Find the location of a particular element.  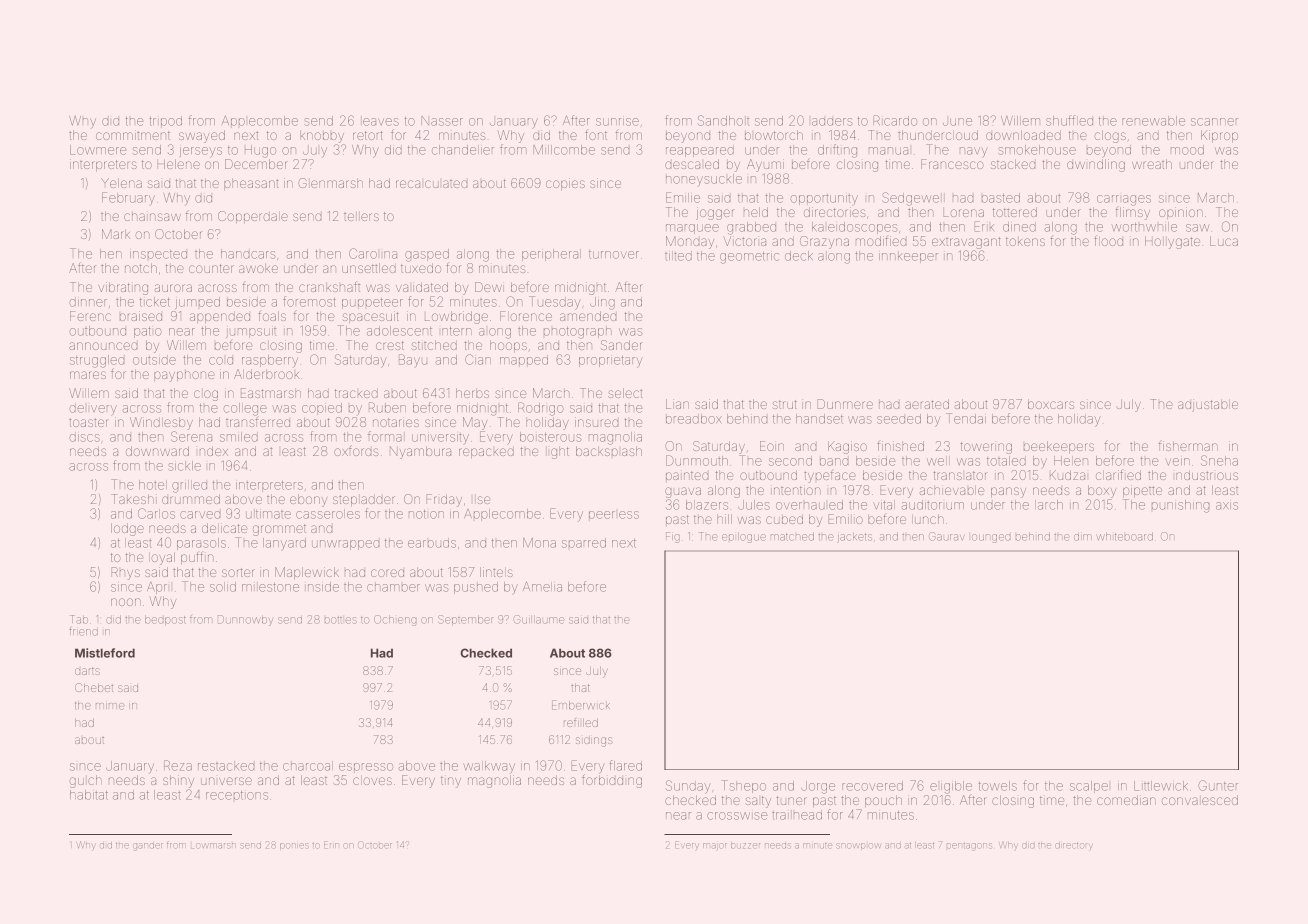

hoops is located at coordinates (508, 346).
